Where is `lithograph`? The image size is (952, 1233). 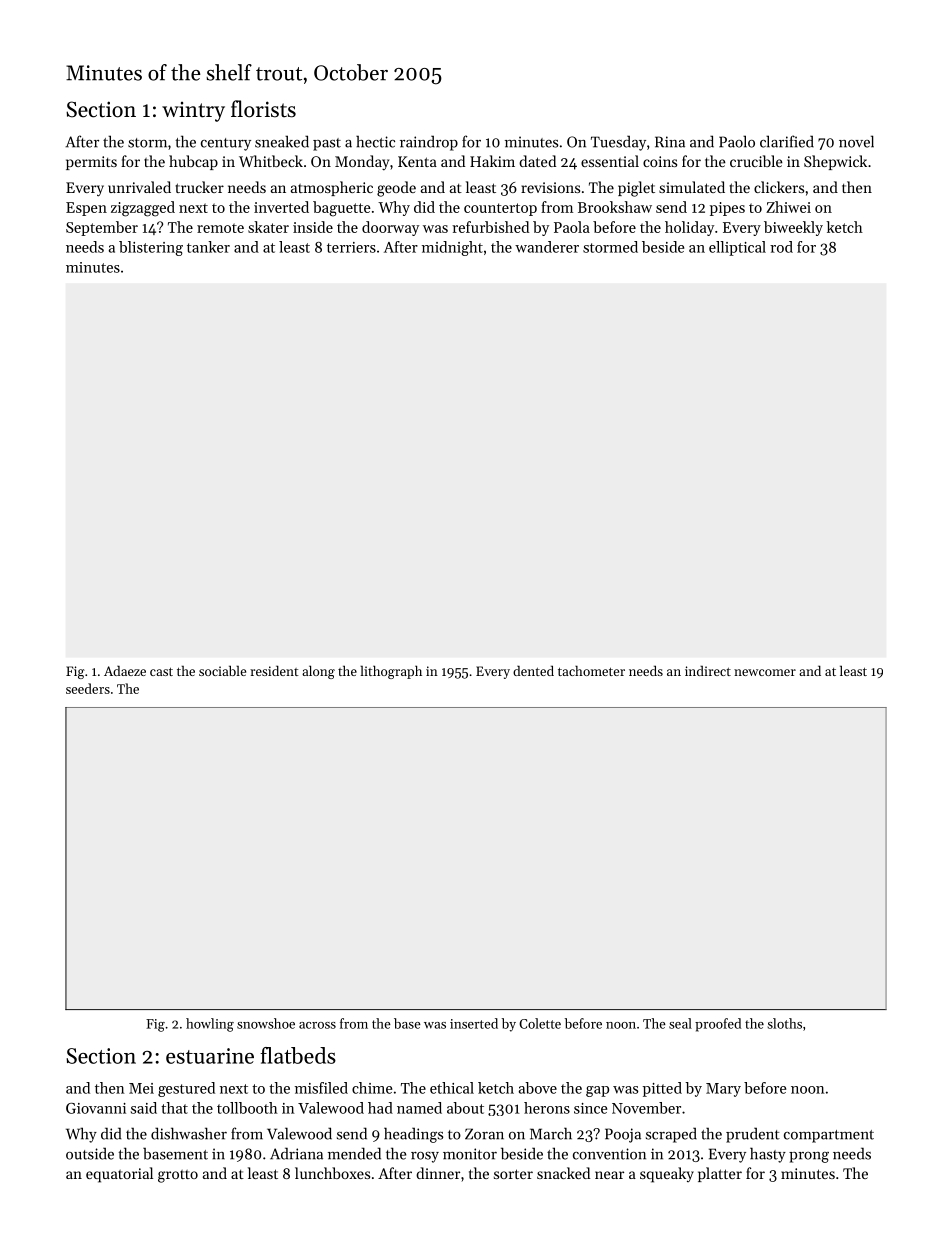
lithograph is located at coordinates (391, 672).
